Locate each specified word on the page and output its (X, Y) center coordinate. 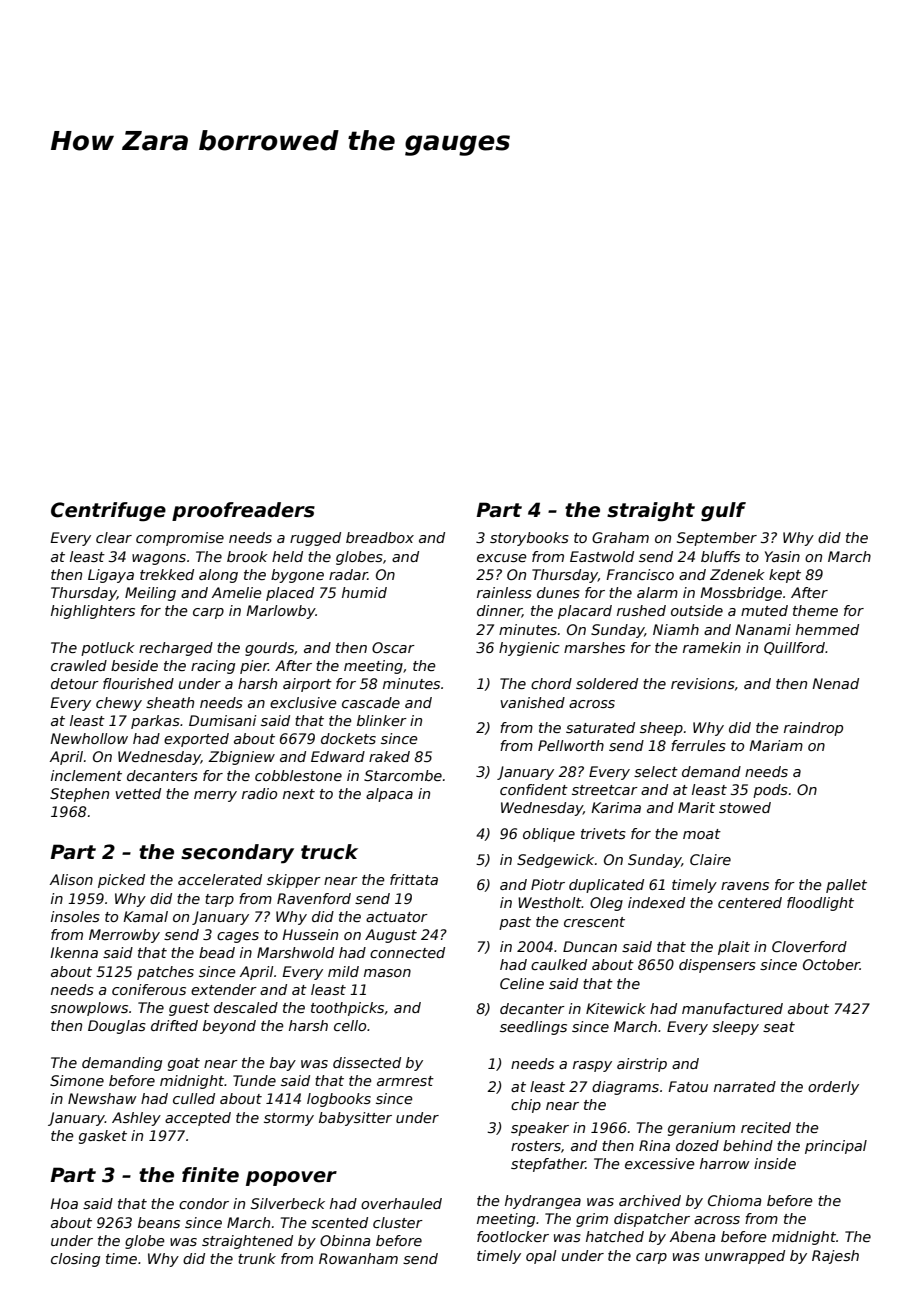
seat (779, 1027)
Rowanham (358, 1258)
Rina (654, 1145)
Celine (522, 983)
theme (815, 610)
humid (364, 592)
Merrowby (124, 936)
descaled (246, 1007)
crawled (79, 665)
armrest (405, 1081)
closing (75, 1260)
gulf (723, 512)
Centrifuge (108, 512)
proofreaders (243, 511)
